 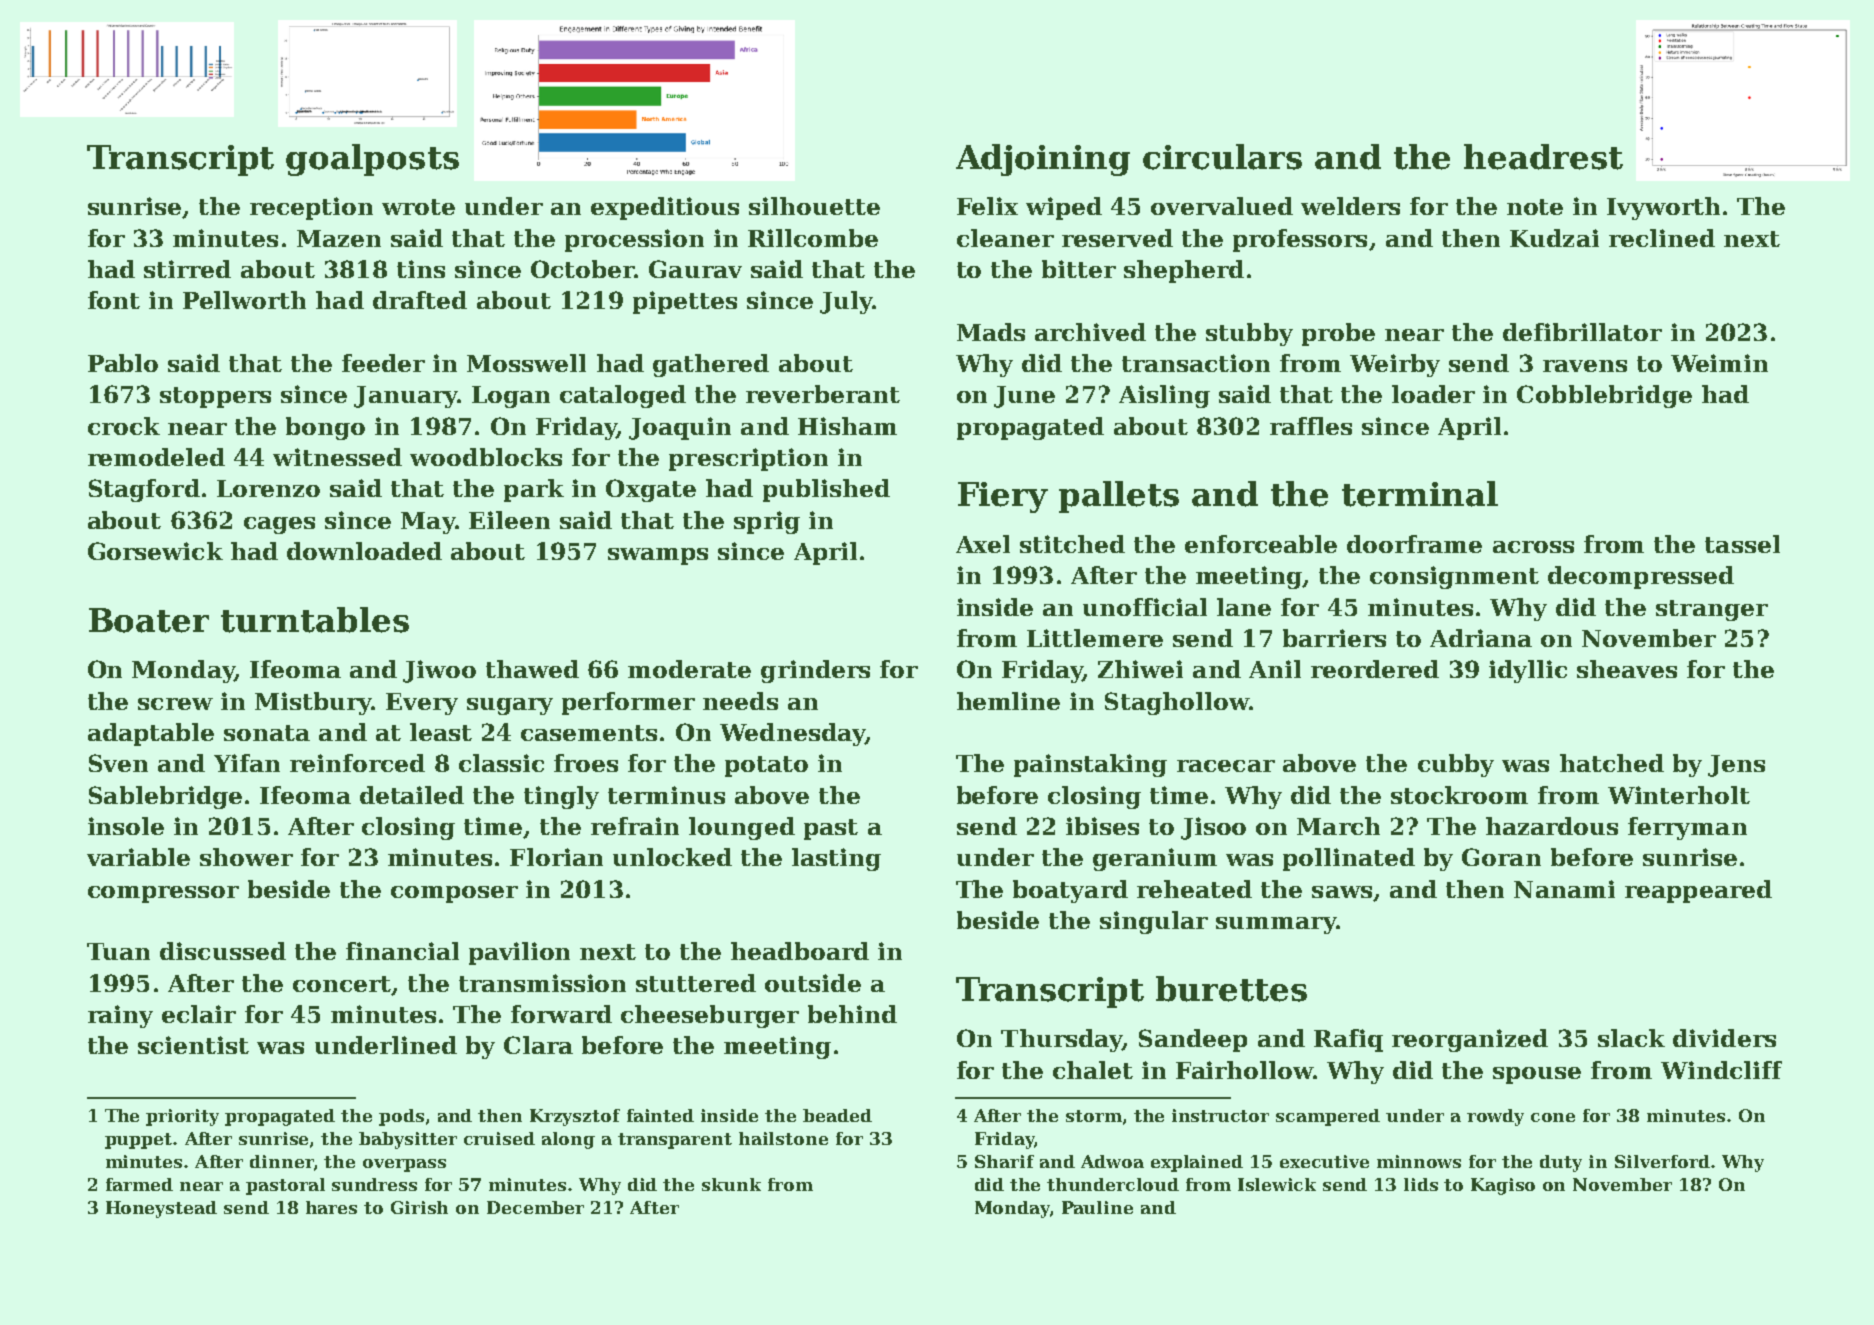 I want to click on published, so click(x=826, y=490).
